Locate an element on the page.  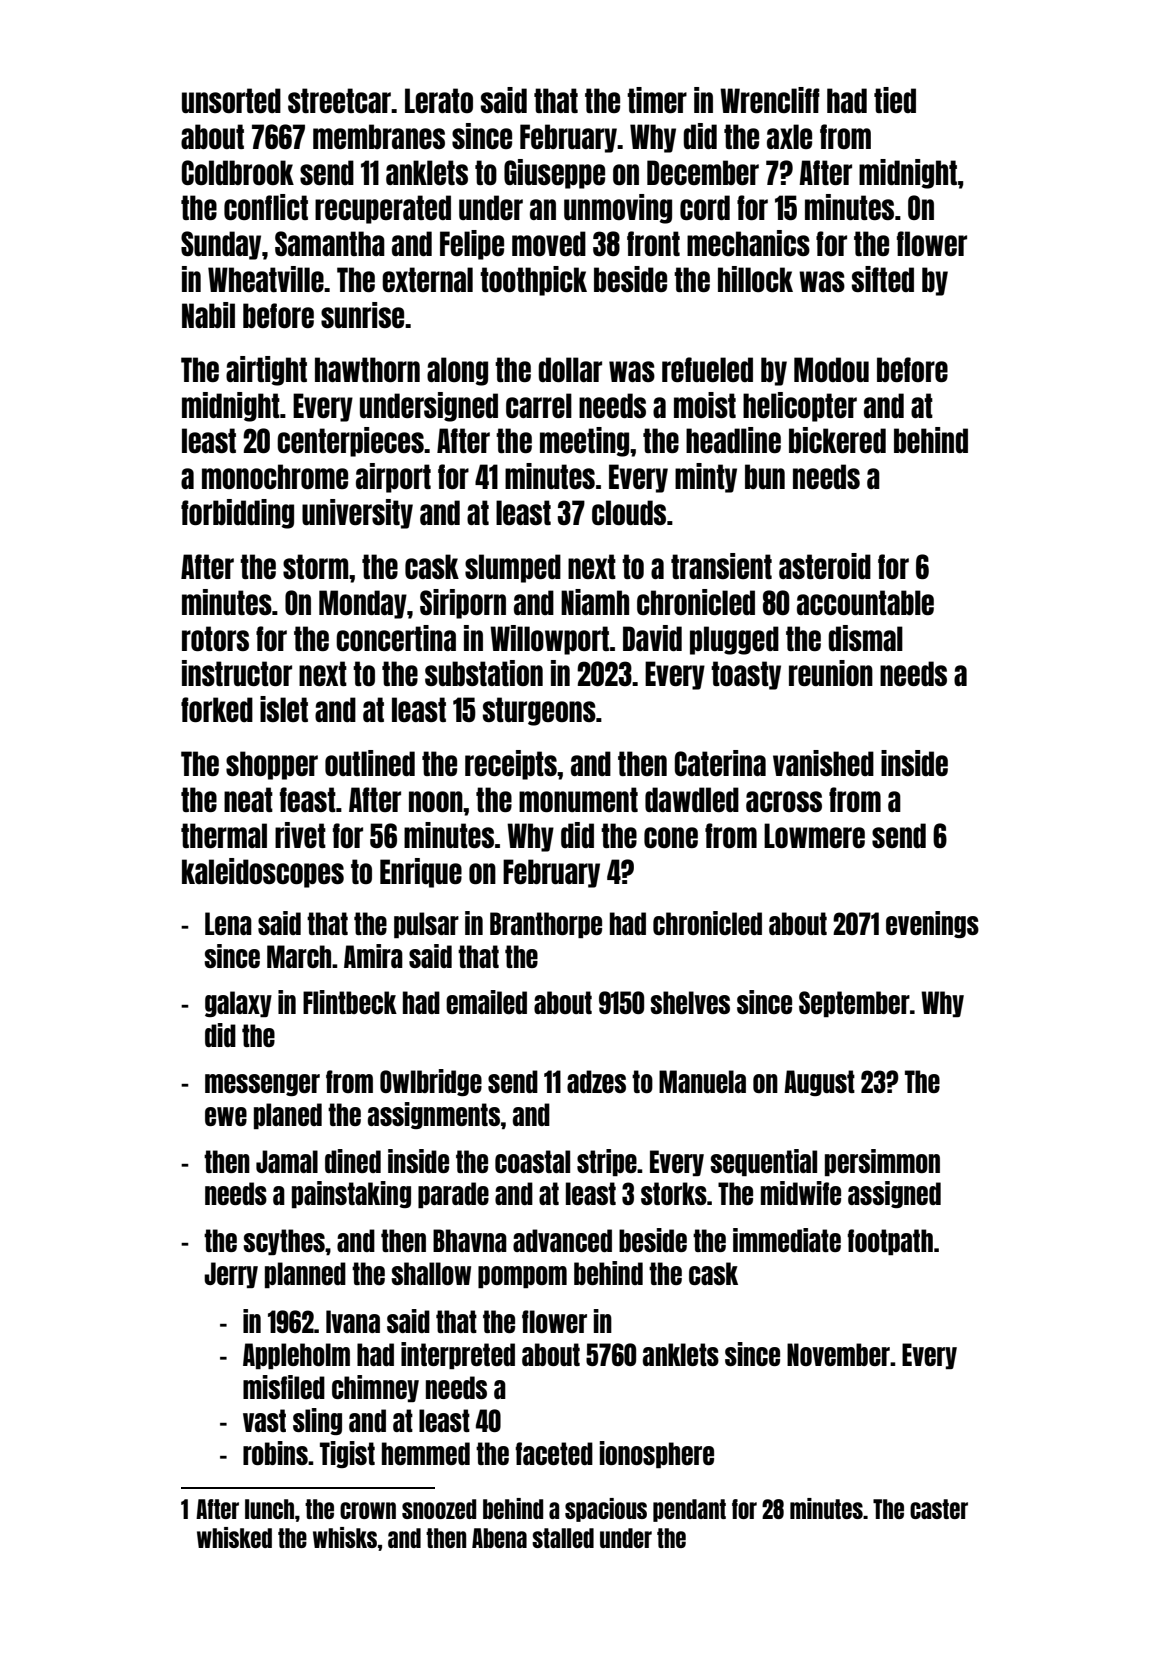
assigned is located at coordinates (894, 1194).
